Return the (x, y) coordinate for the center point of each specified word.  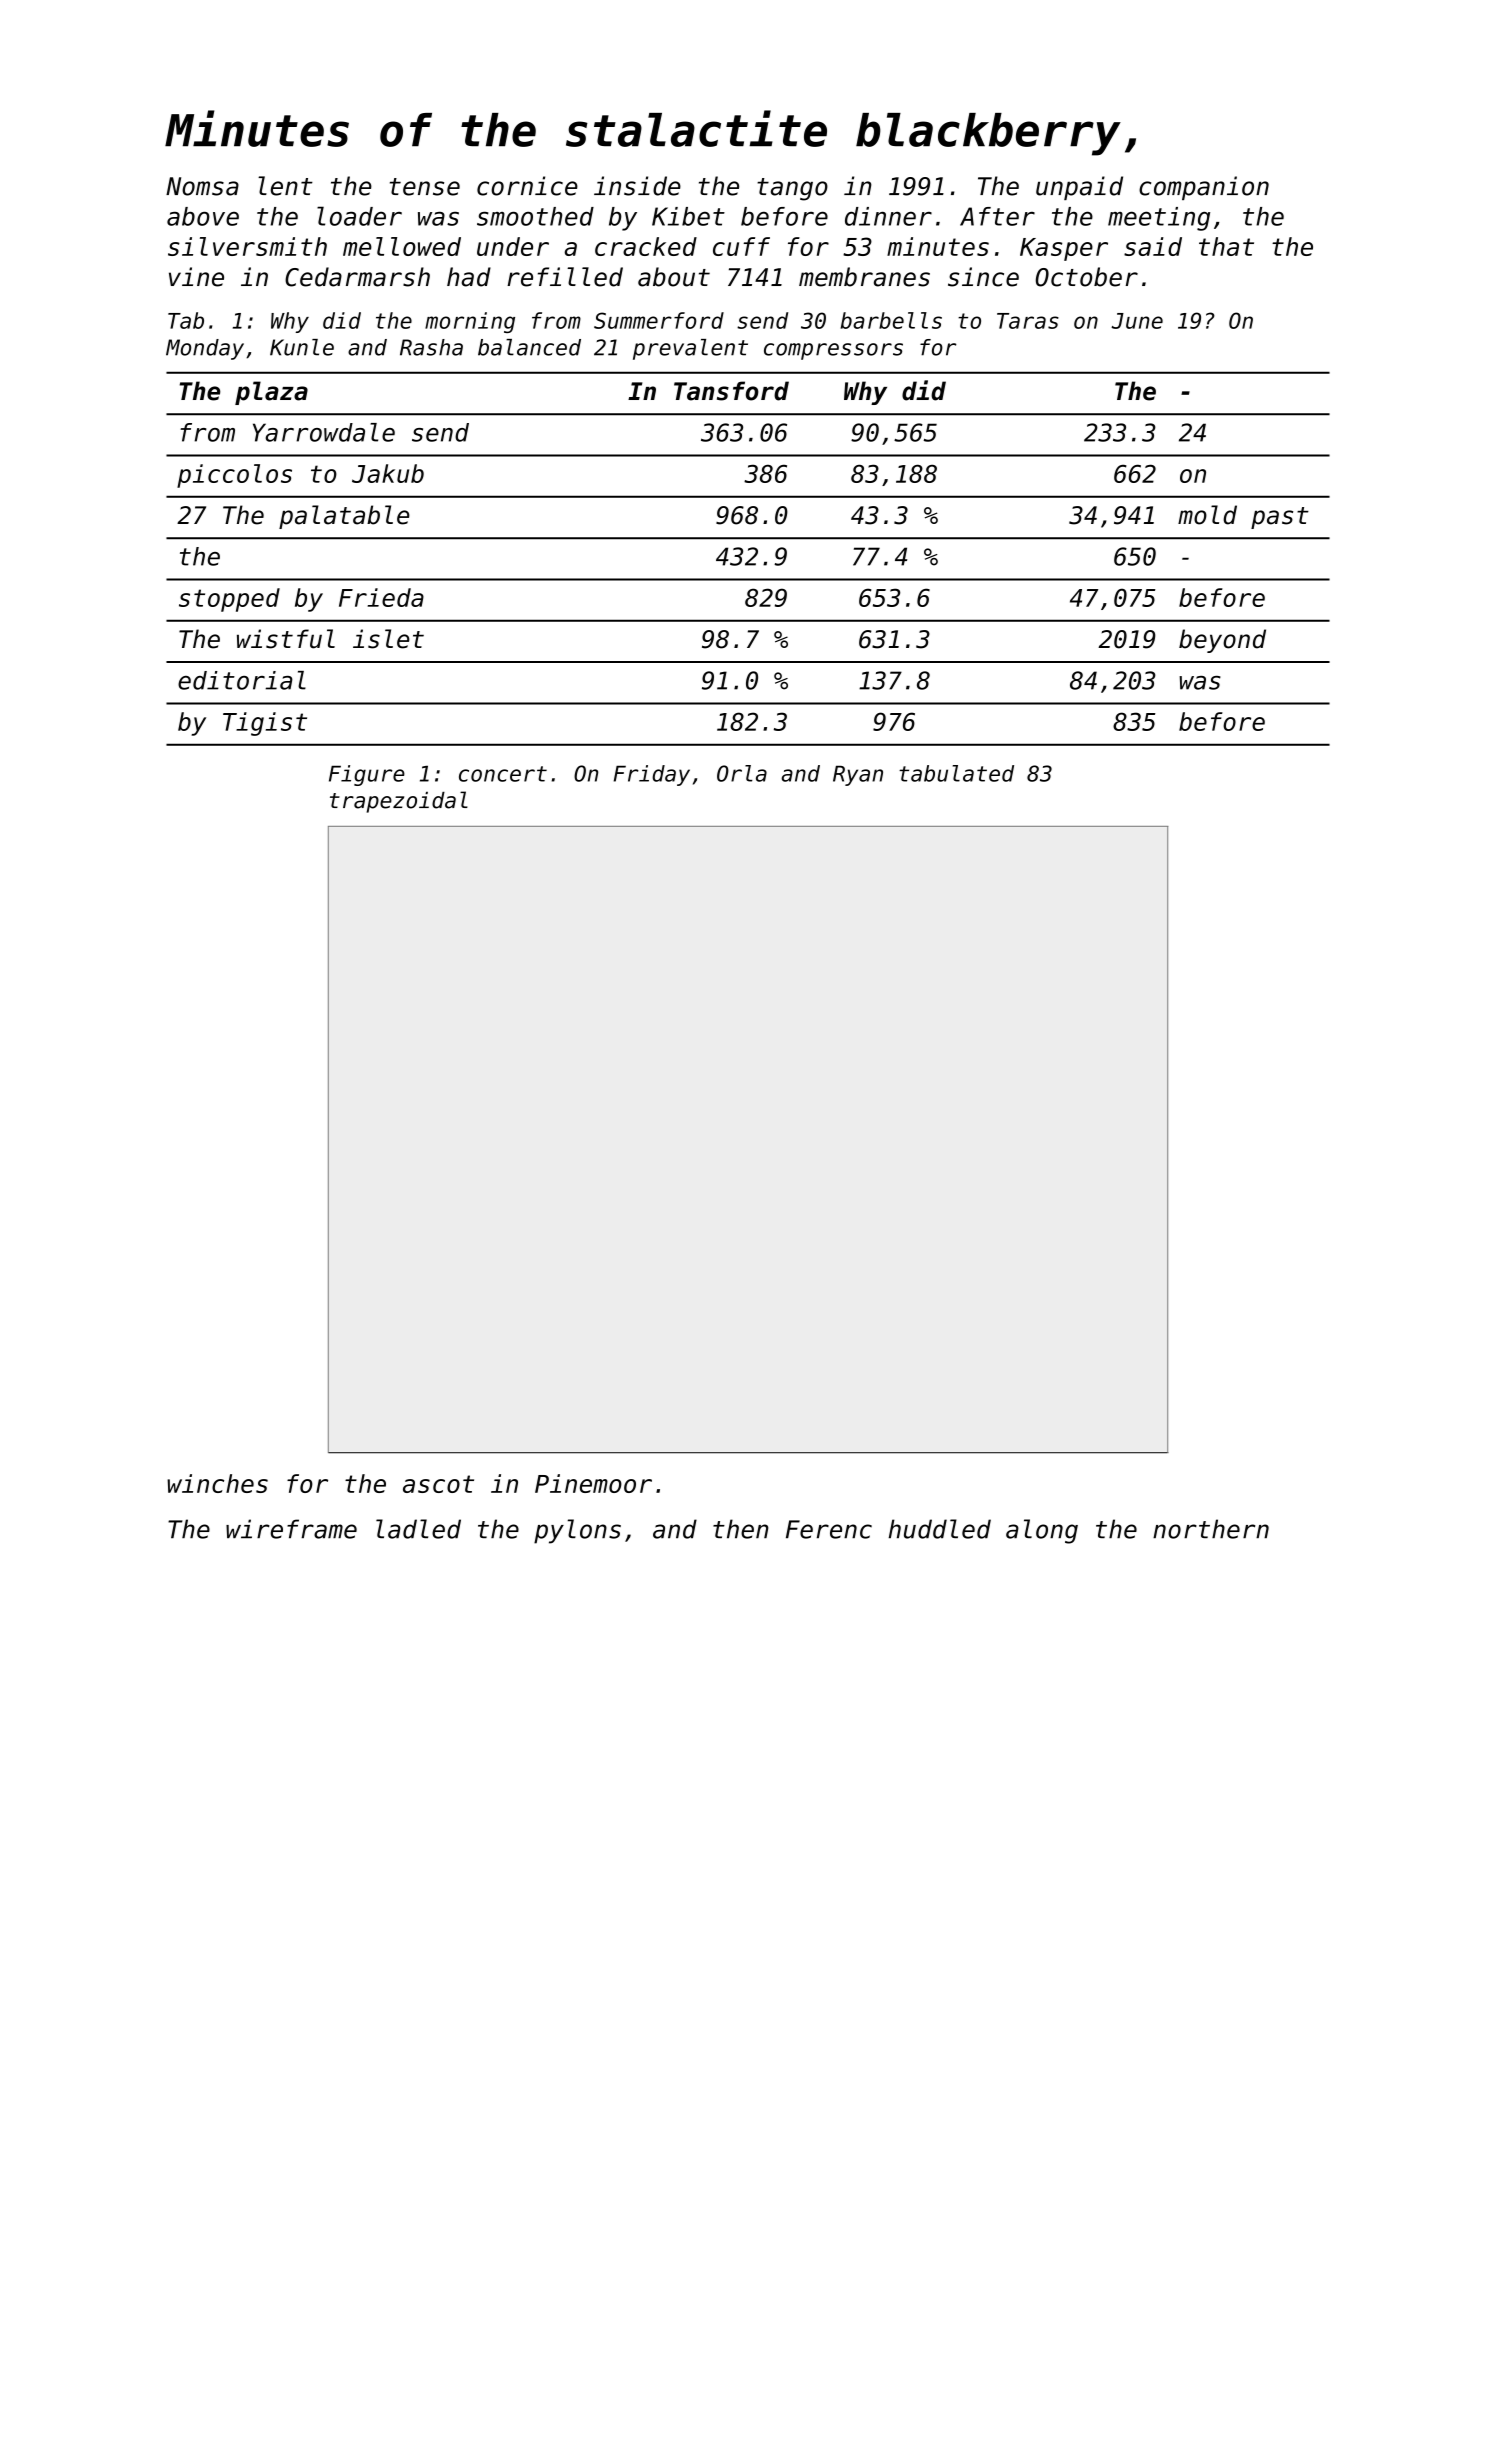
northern (1211, 1529)
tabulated (956, 773)
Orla (742, 773)
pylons (577, 1531)
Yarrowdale (324, 432)
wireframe (291, 1529)
